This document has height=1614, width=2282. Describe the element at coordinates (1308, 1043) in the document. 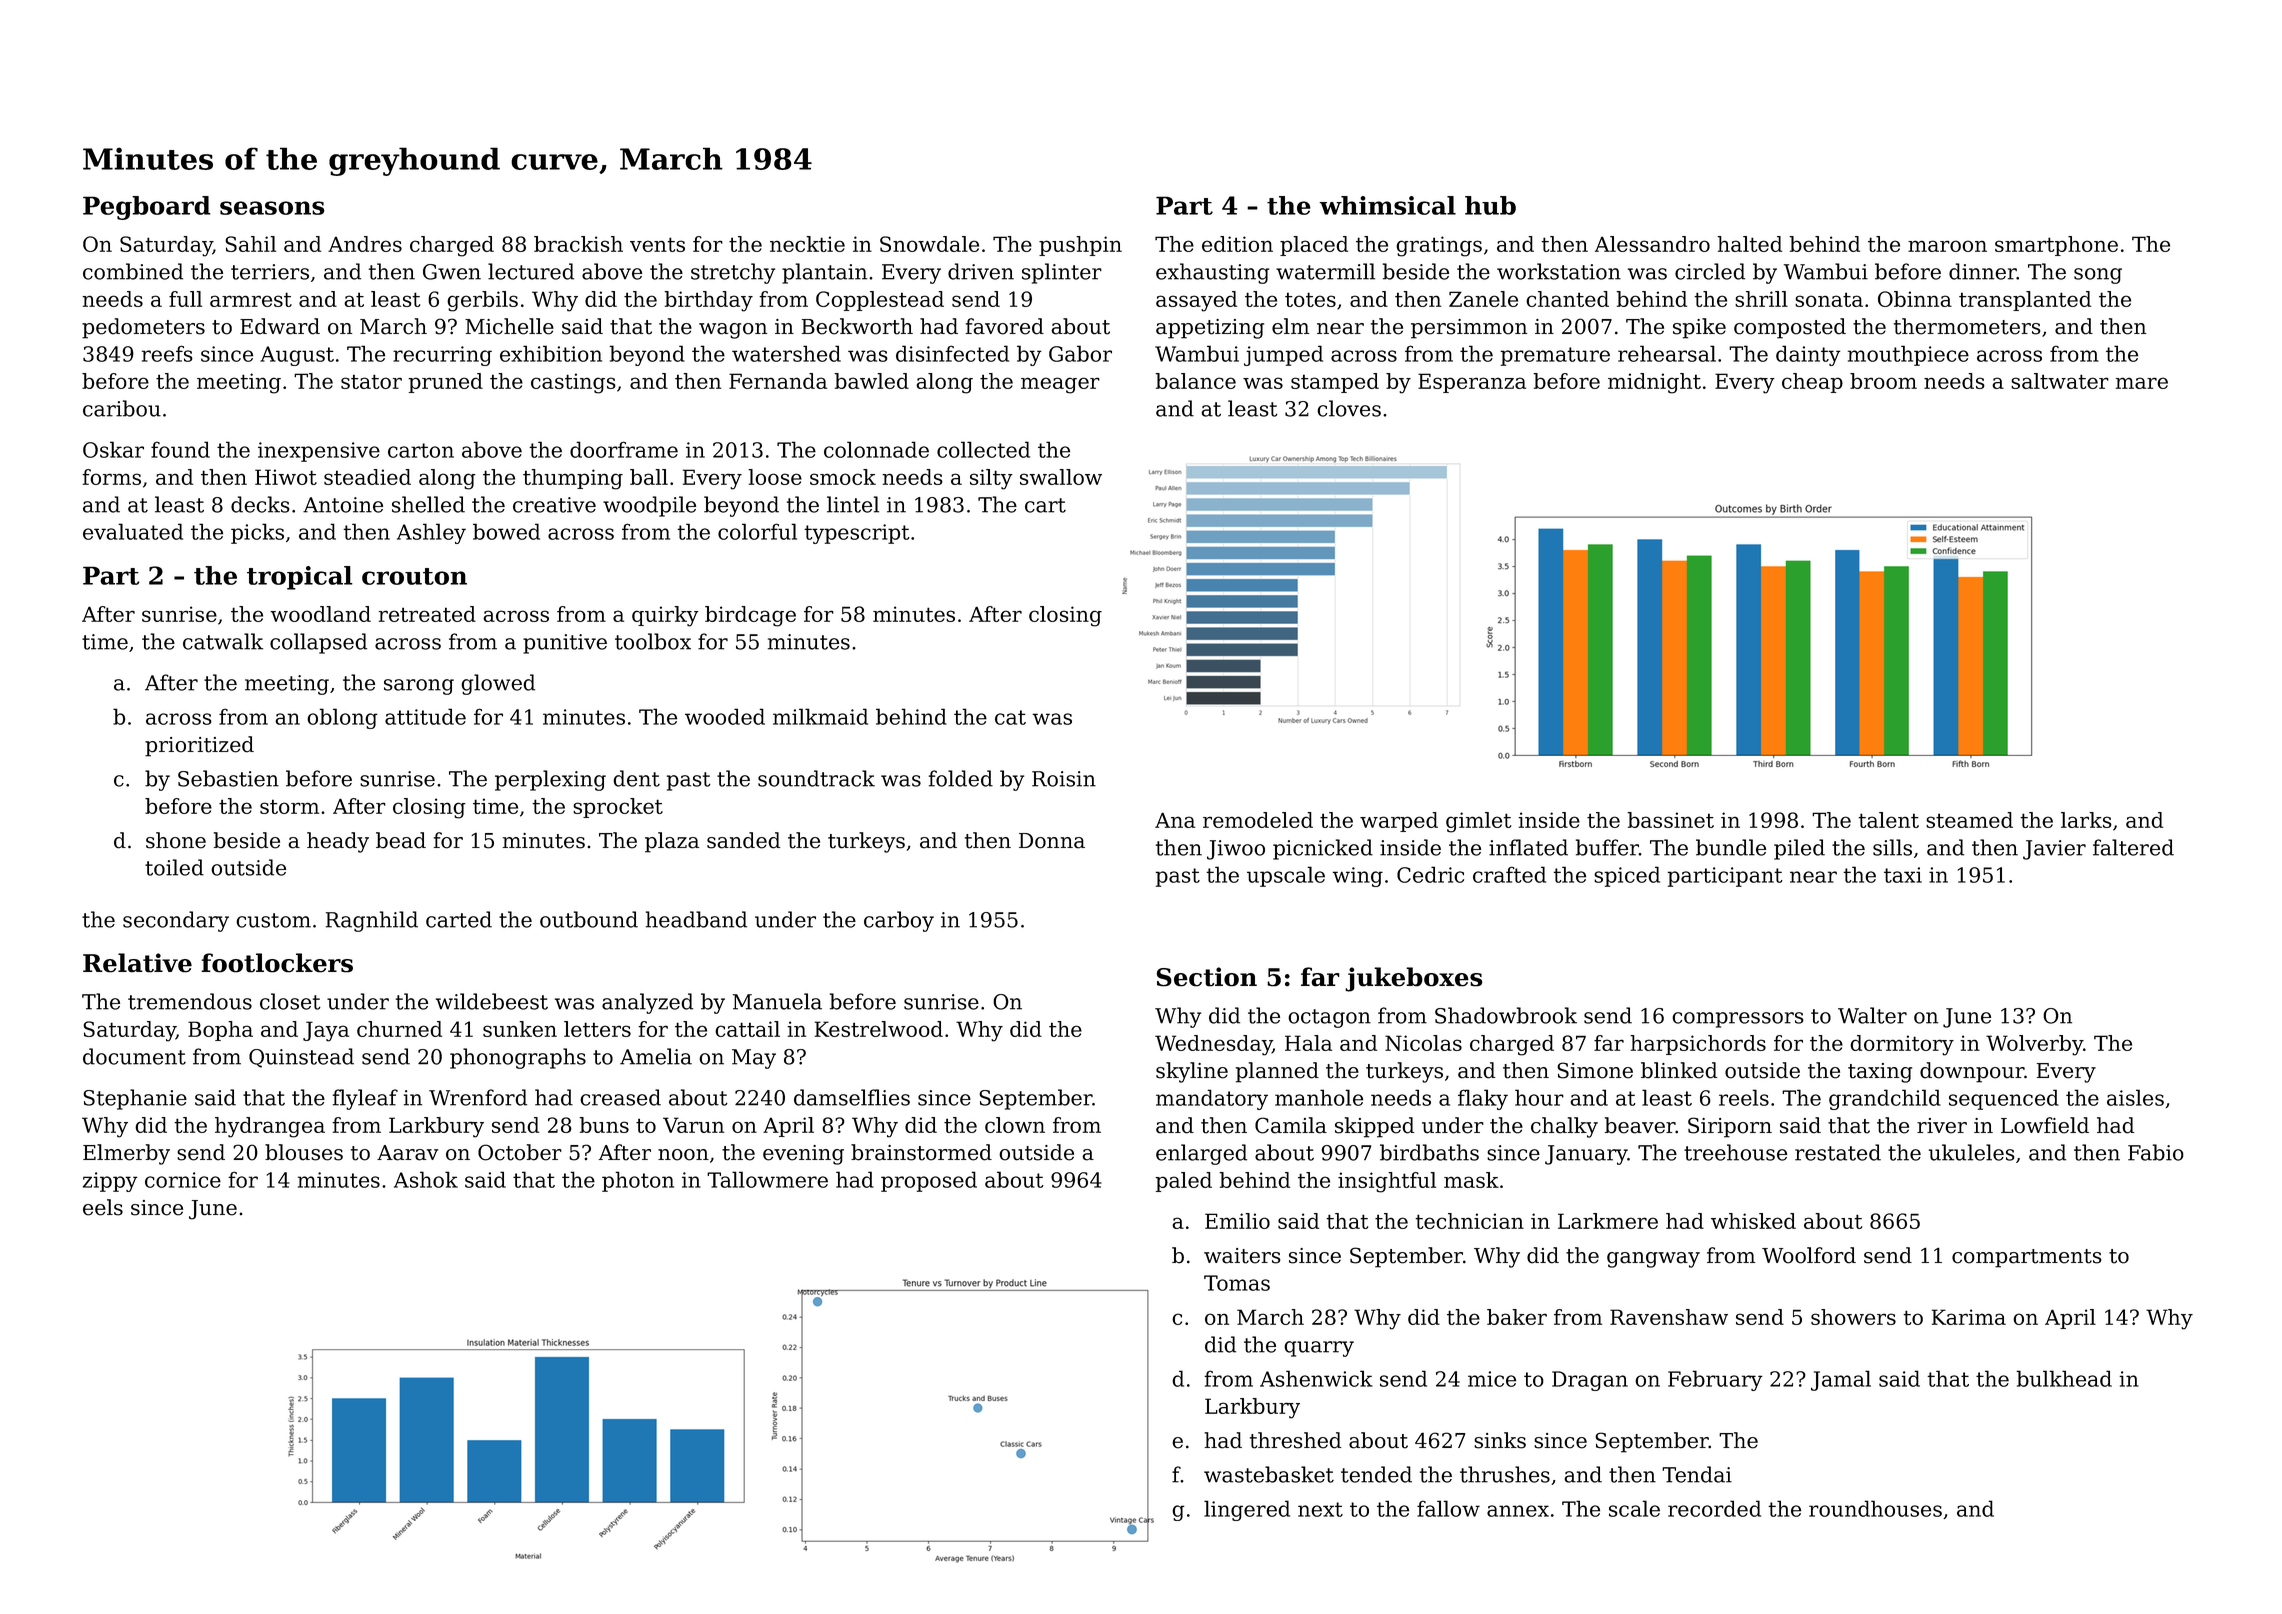

I see `Hala` at that location.
